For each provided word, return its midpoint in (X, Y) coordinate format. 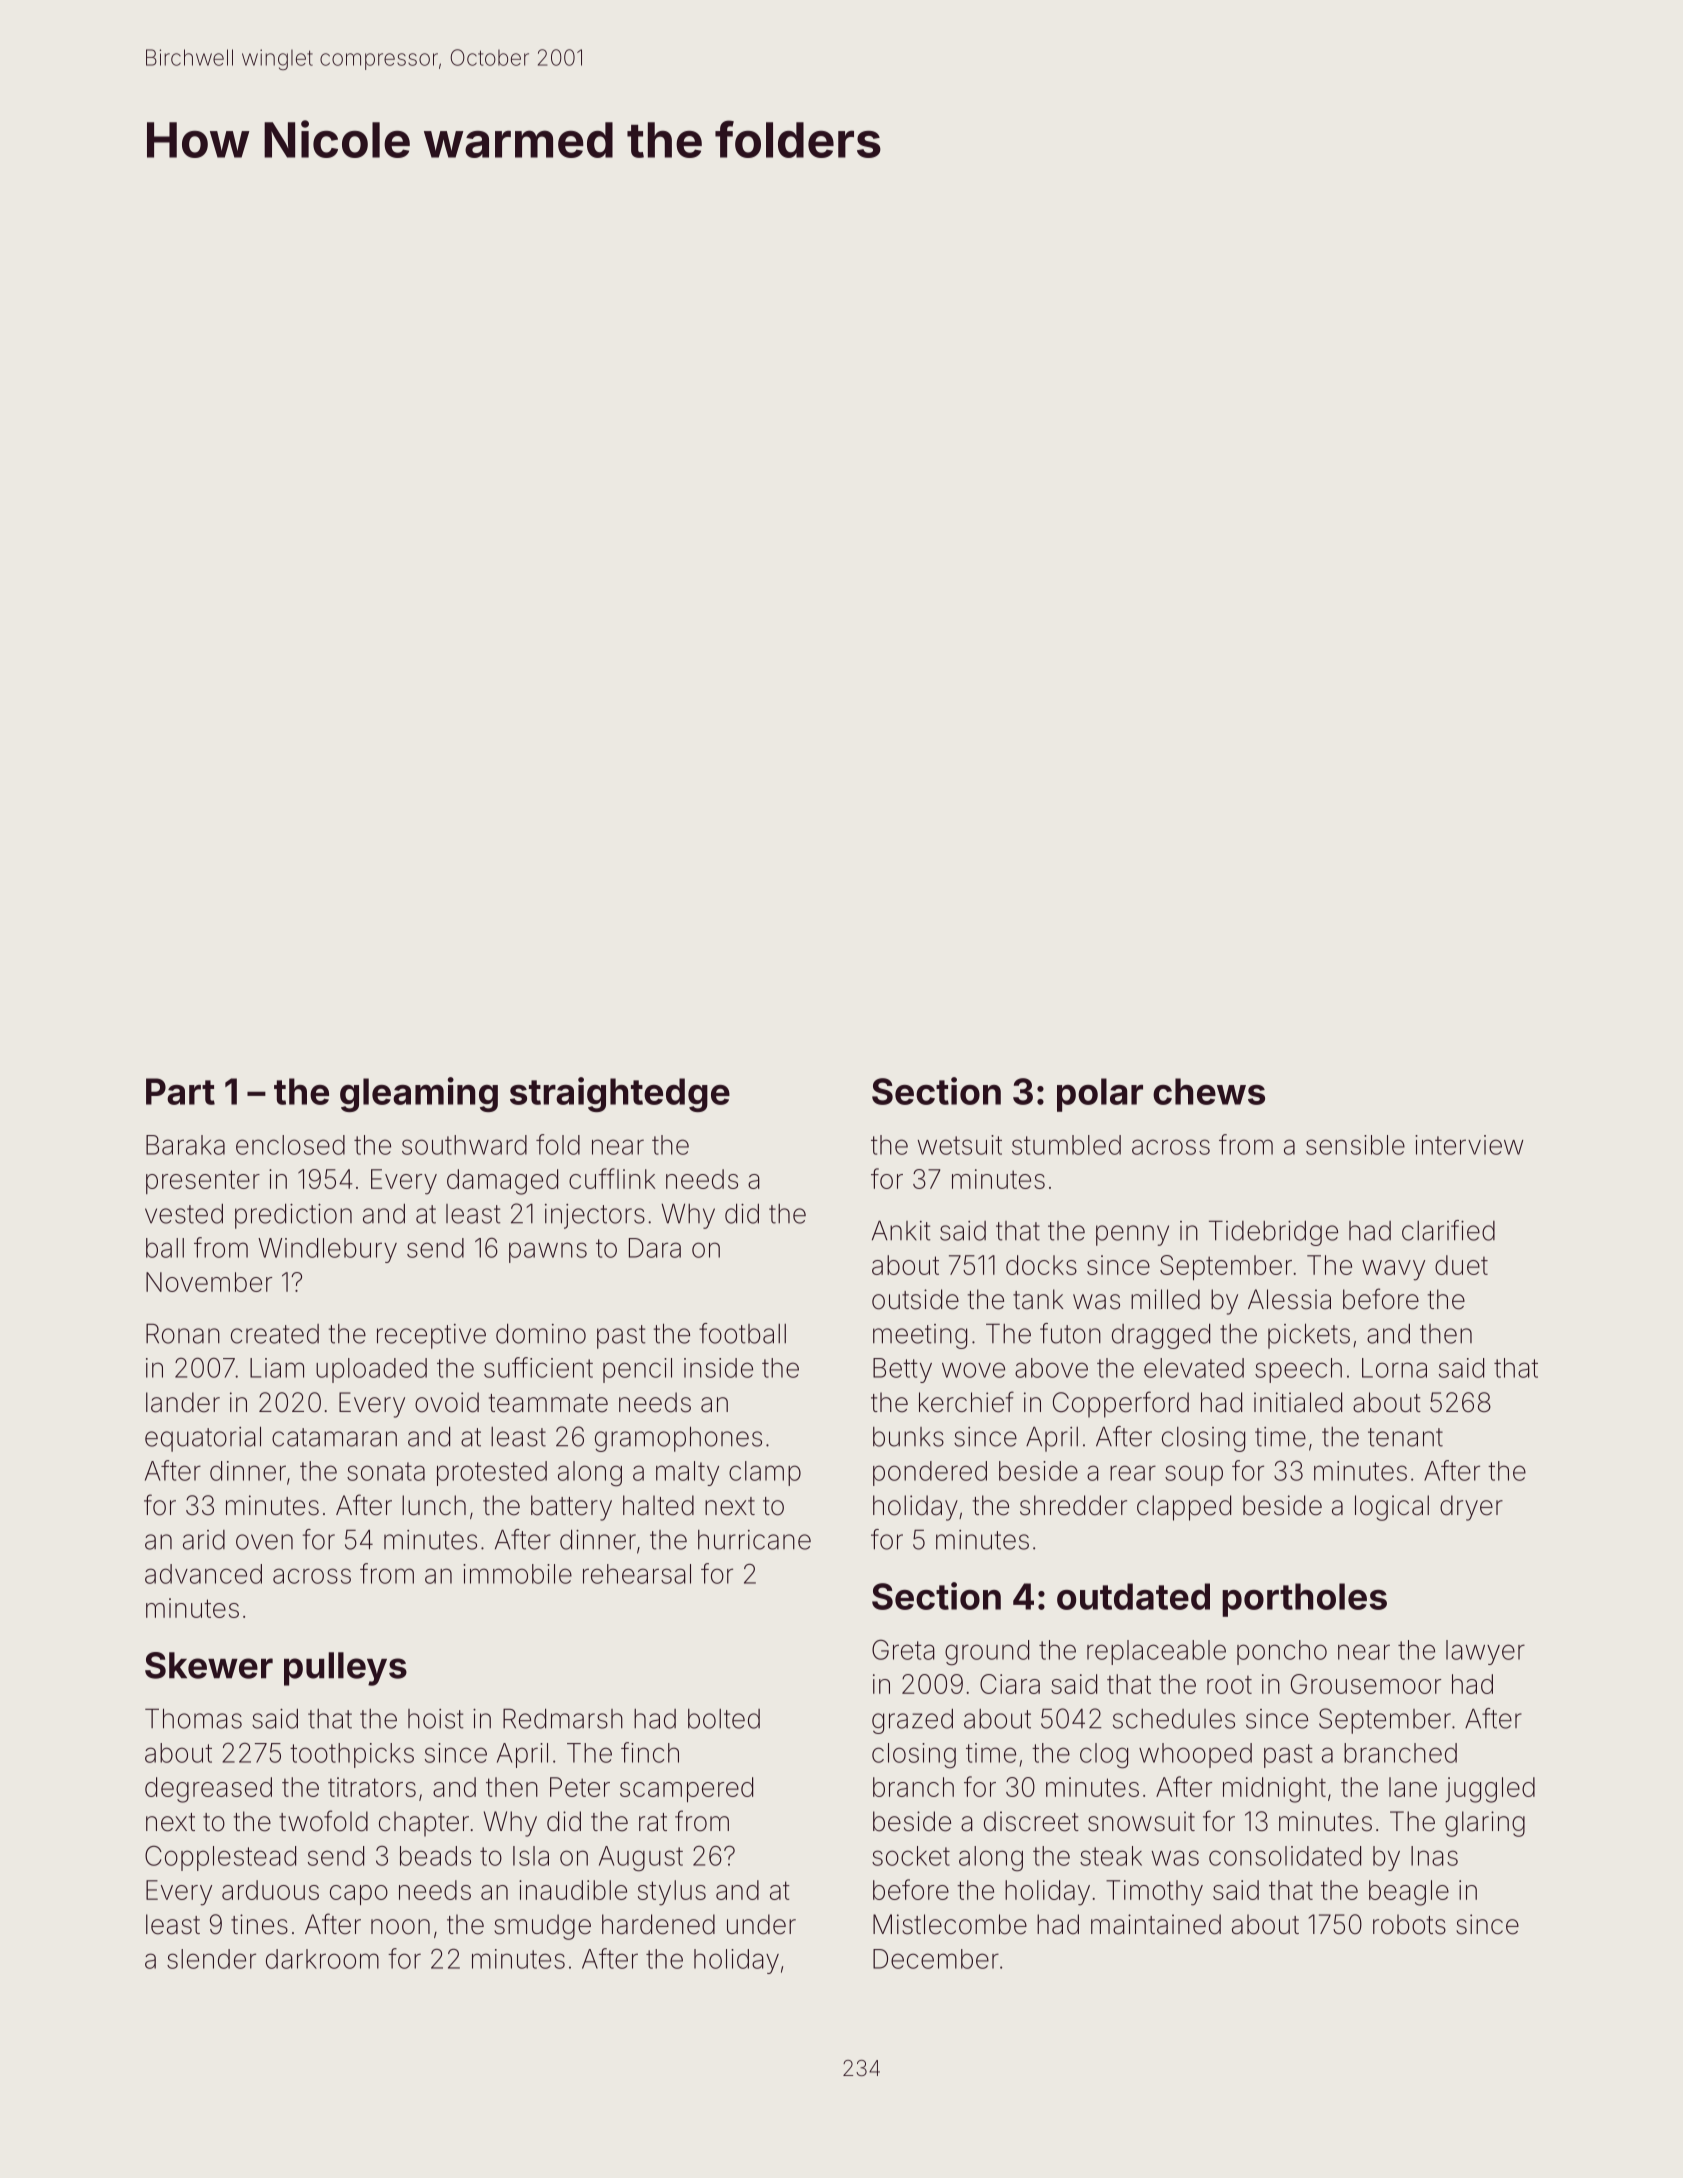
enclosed (290, 1145)
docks (1041, 1265)
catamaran (334, 1437)
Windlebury (327, 1250)
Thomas (193, 1718)
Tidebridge (1273, 1233)
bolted (724, 1719)
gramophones (678, 1439)
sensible (1355, 1145)
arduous (270, 1890)
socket (911, 1856)
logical (1392, 1508)
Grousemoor (1366, 1684)
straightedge (620, 1094)
